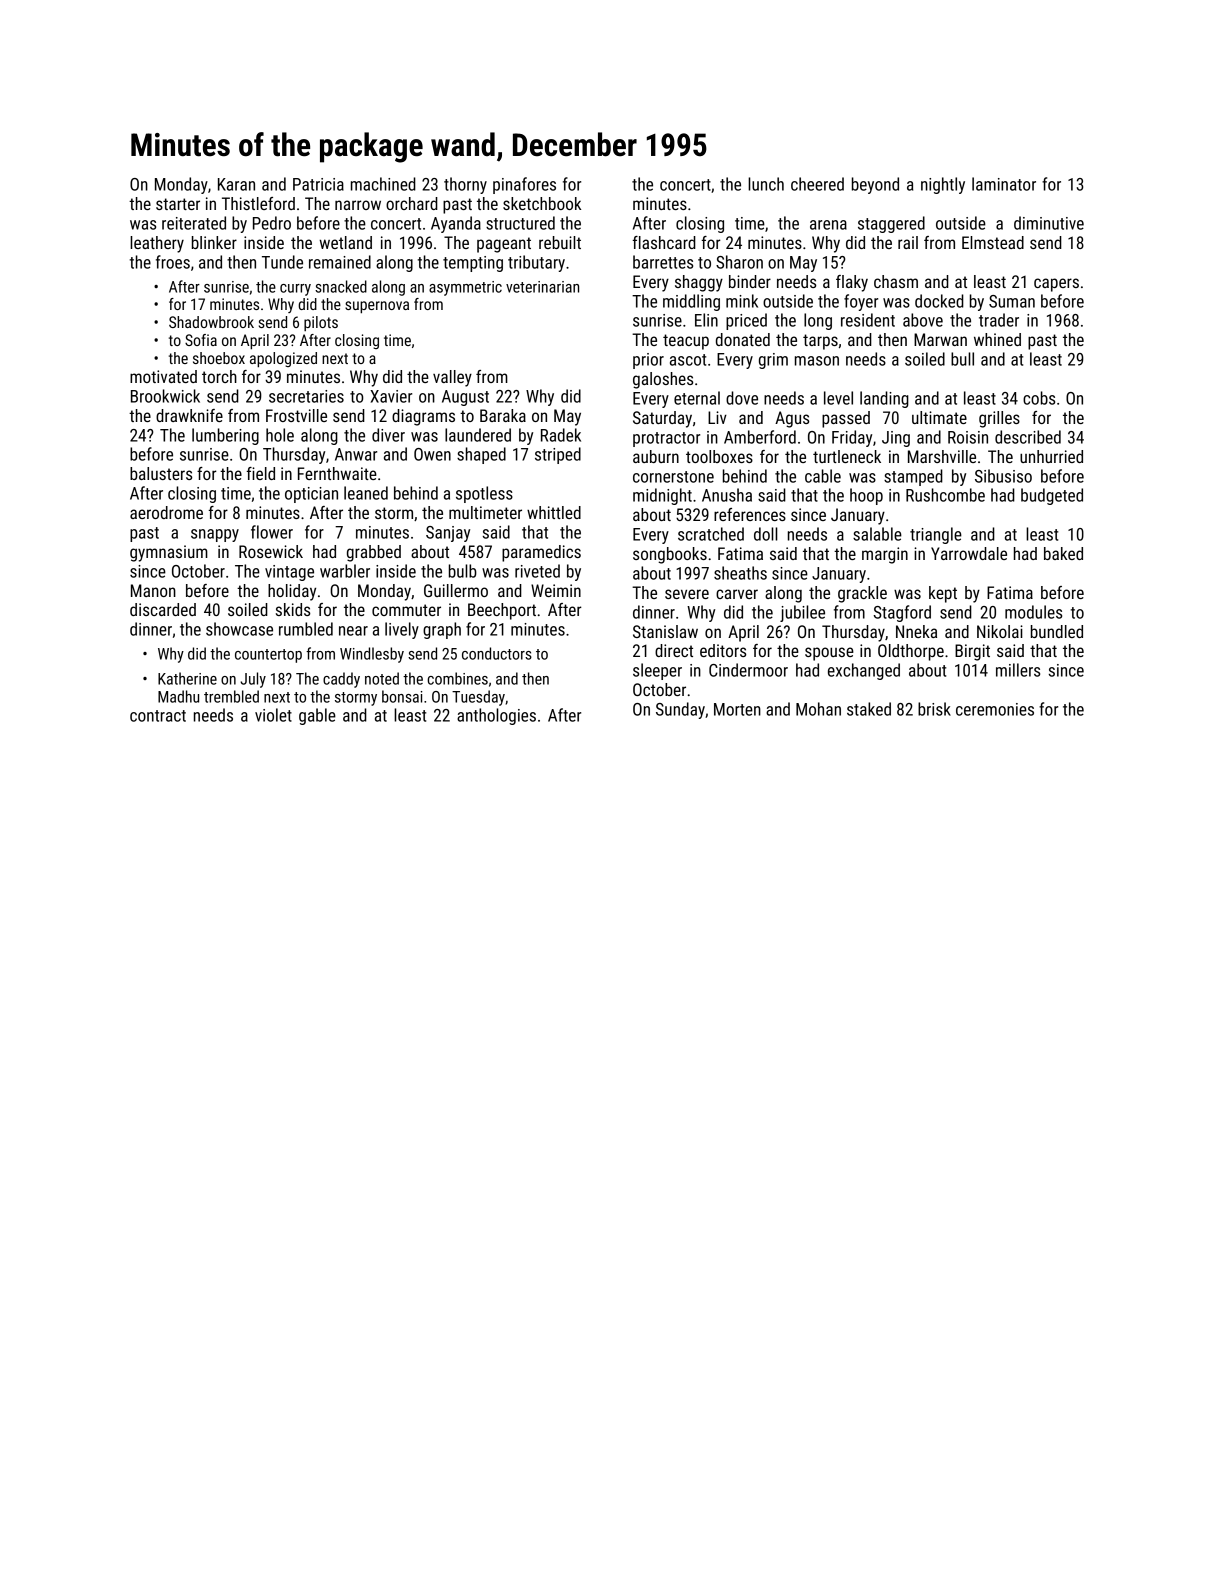 The image size is (1214, 1571). Describe the element at coordinates (869, 709) in the screenshot. I see `staked` at that location.
